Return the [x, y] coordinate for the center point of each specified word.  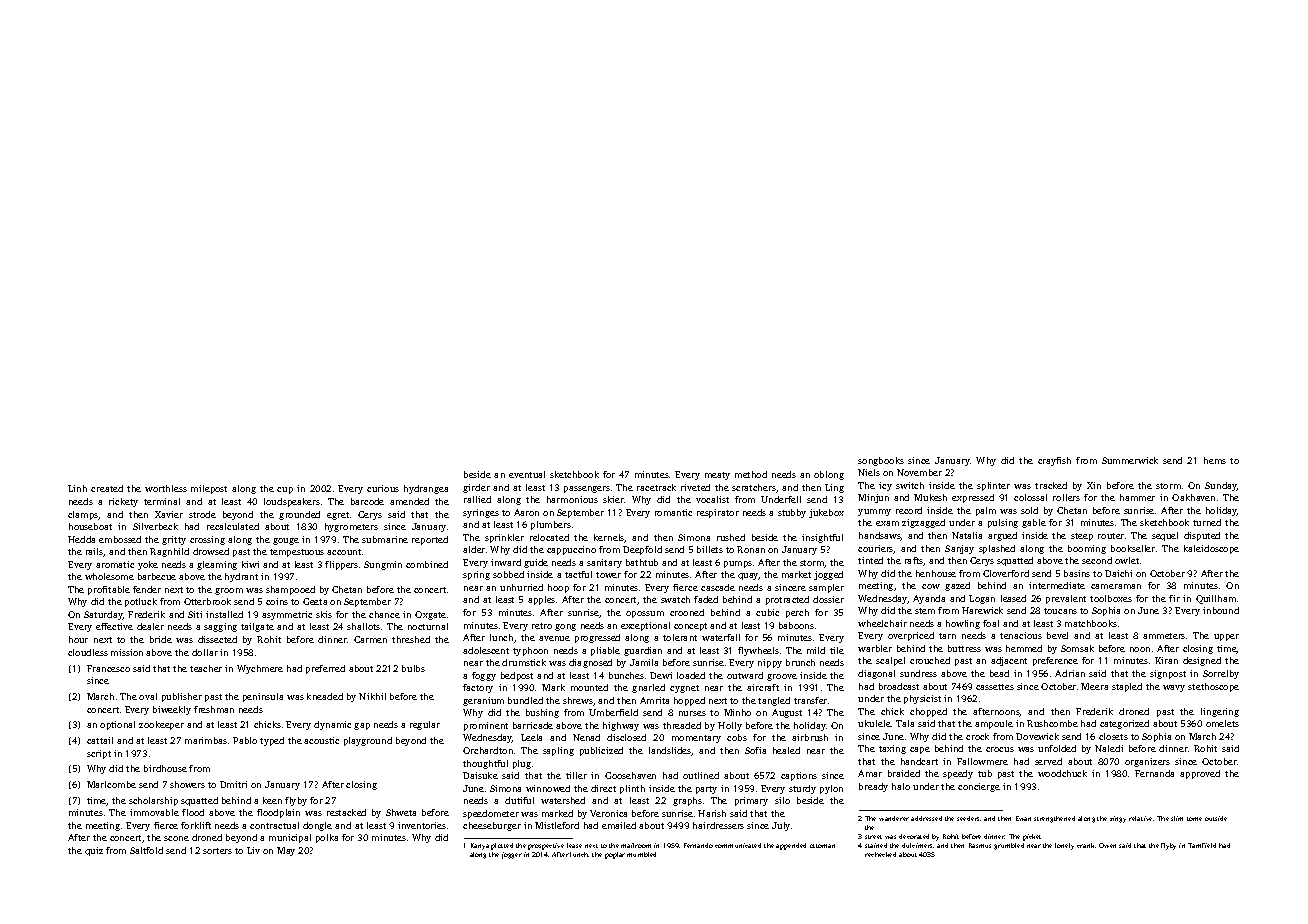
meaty [717, 476]
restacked [346, 812]
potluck [141, 602]
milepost [209, 489]
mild [816, 650]
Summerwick [1130, 460]
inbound [1221, 610]
